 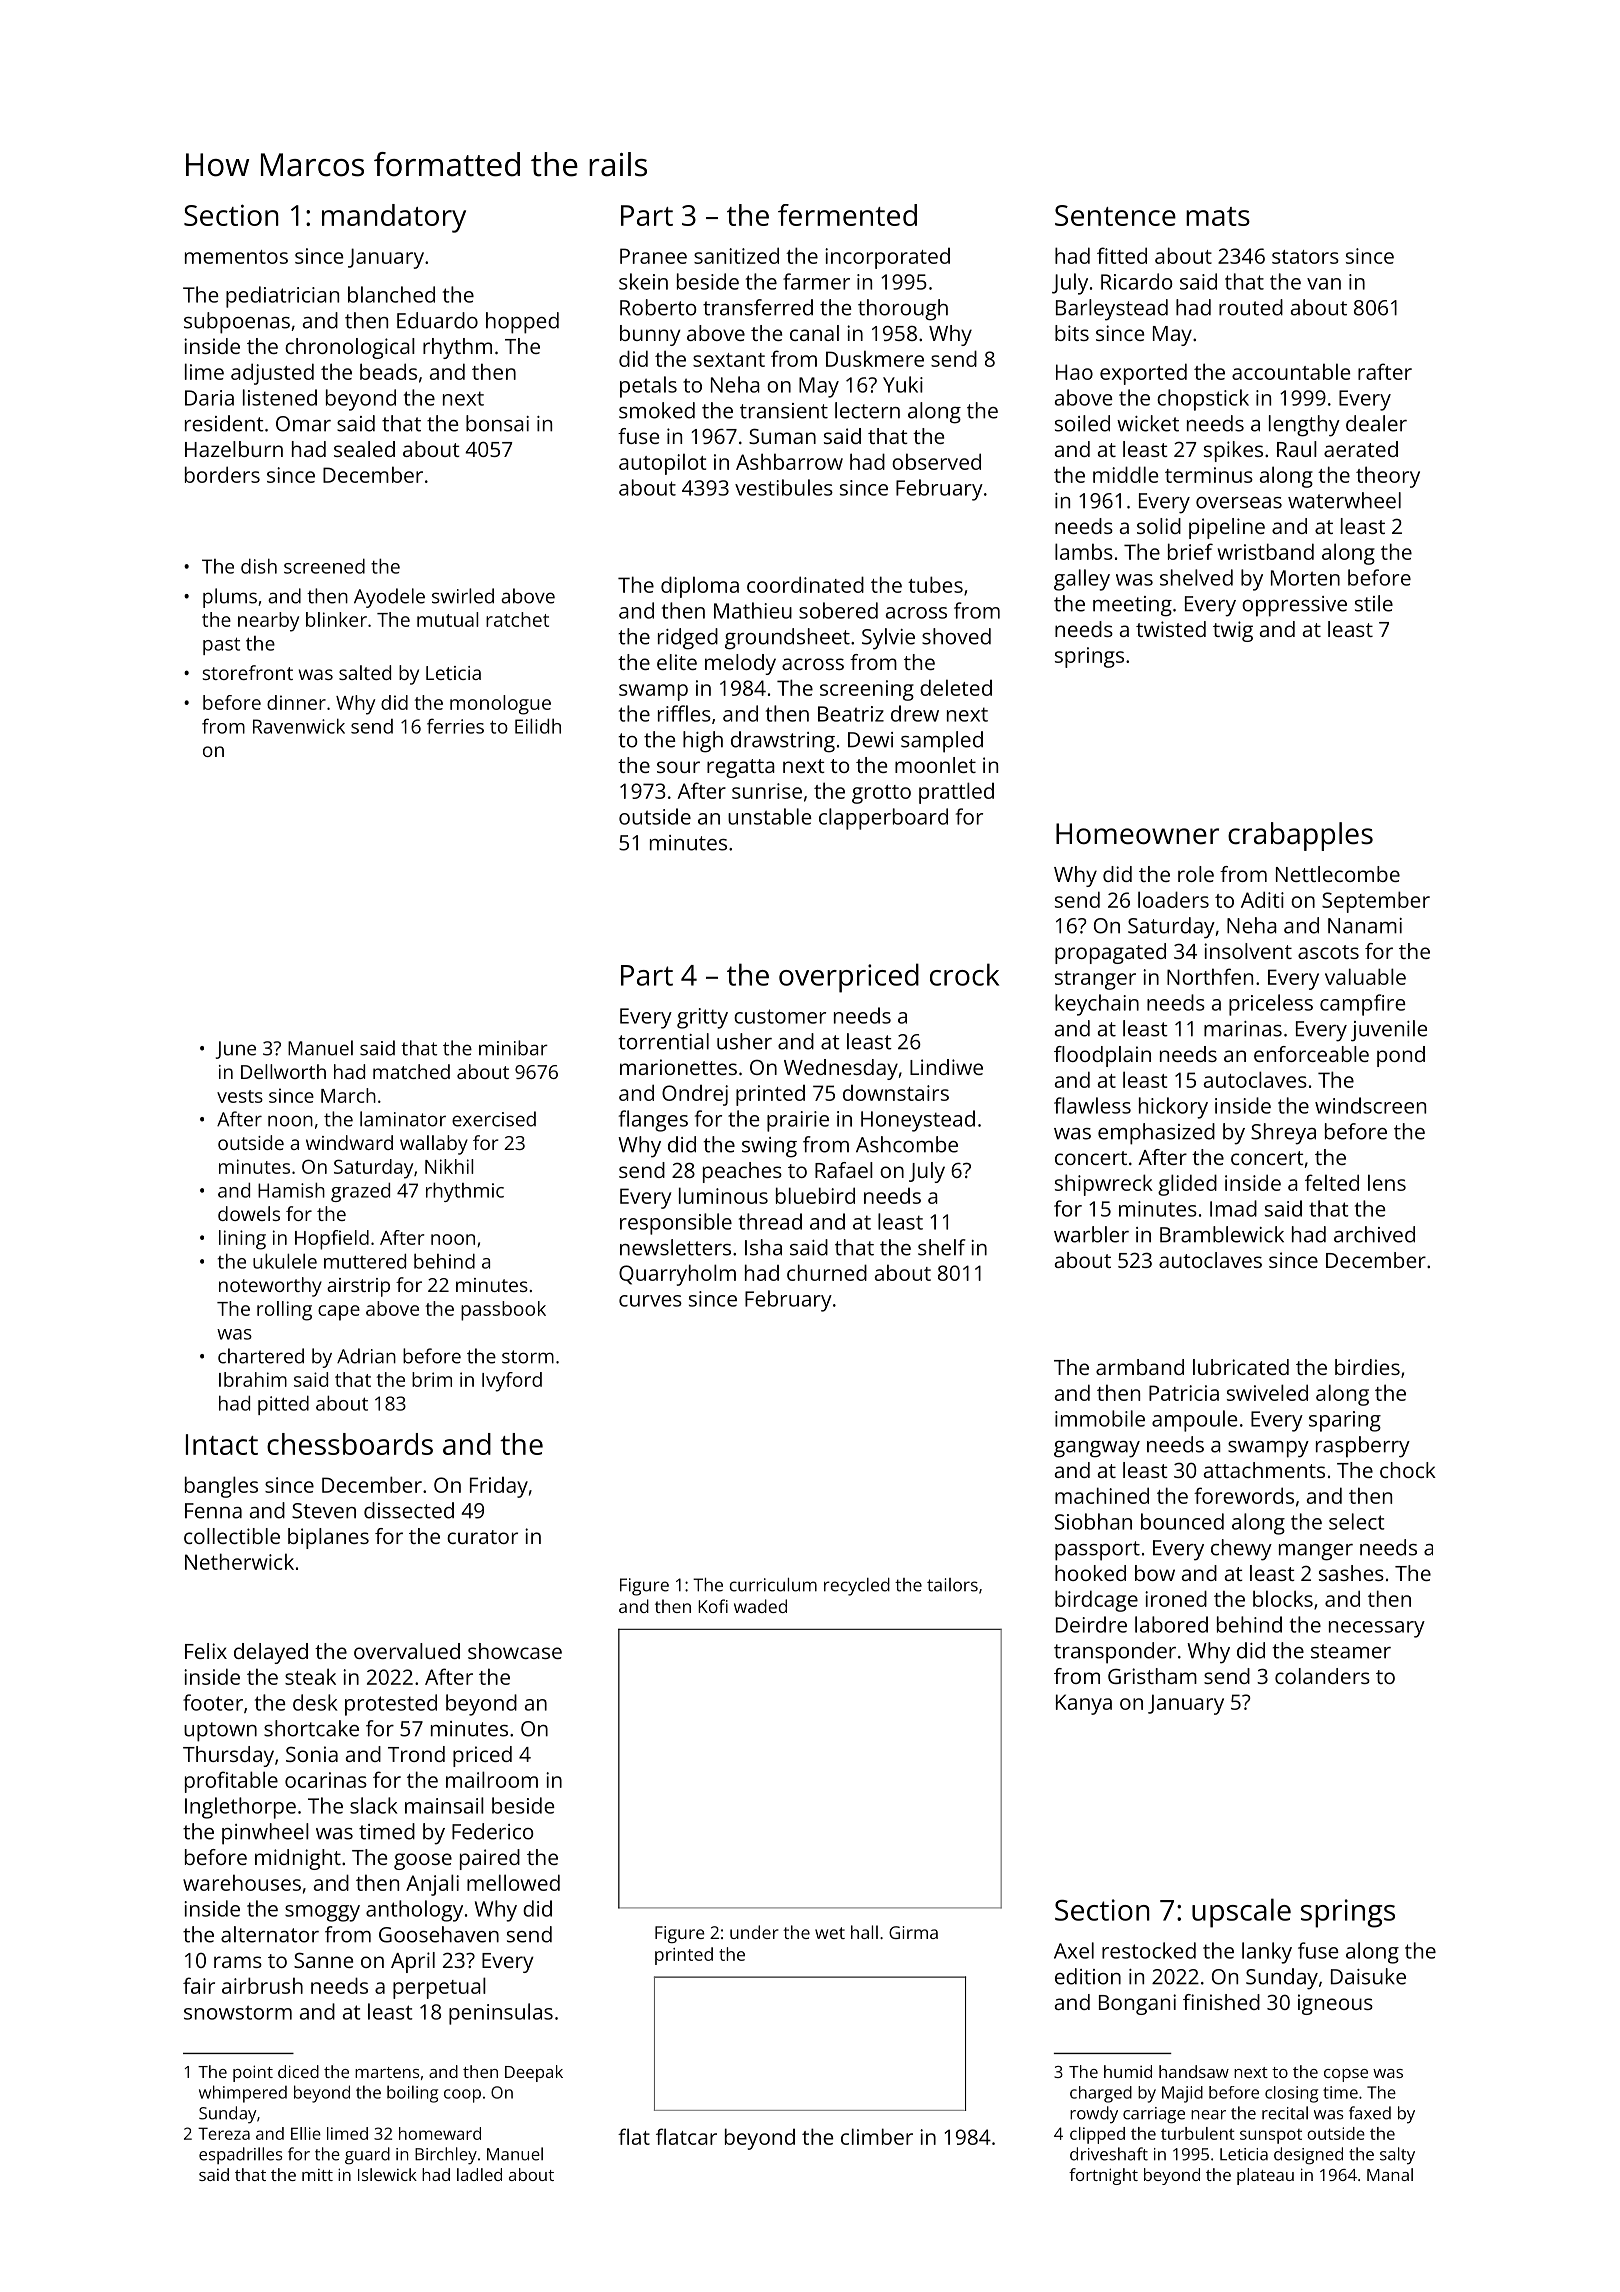 What do you see at coordinates (1239, 503) in the screenshot?
I see `overseas` at bounding box center [1239, 503].
